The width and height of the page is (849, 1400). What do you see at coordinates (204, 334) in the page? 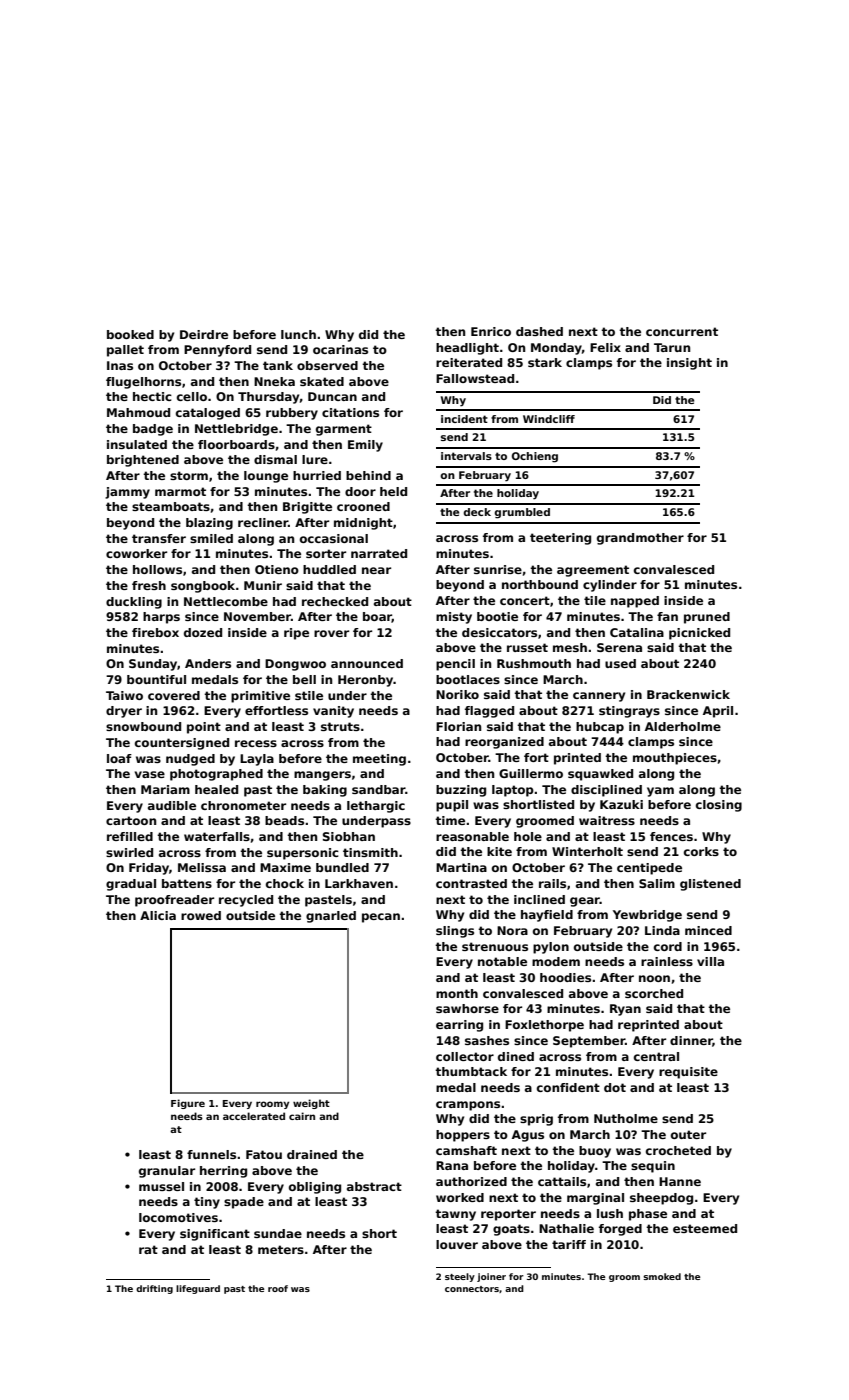
I see `Deirdre` at bounding box center [204, 334].
